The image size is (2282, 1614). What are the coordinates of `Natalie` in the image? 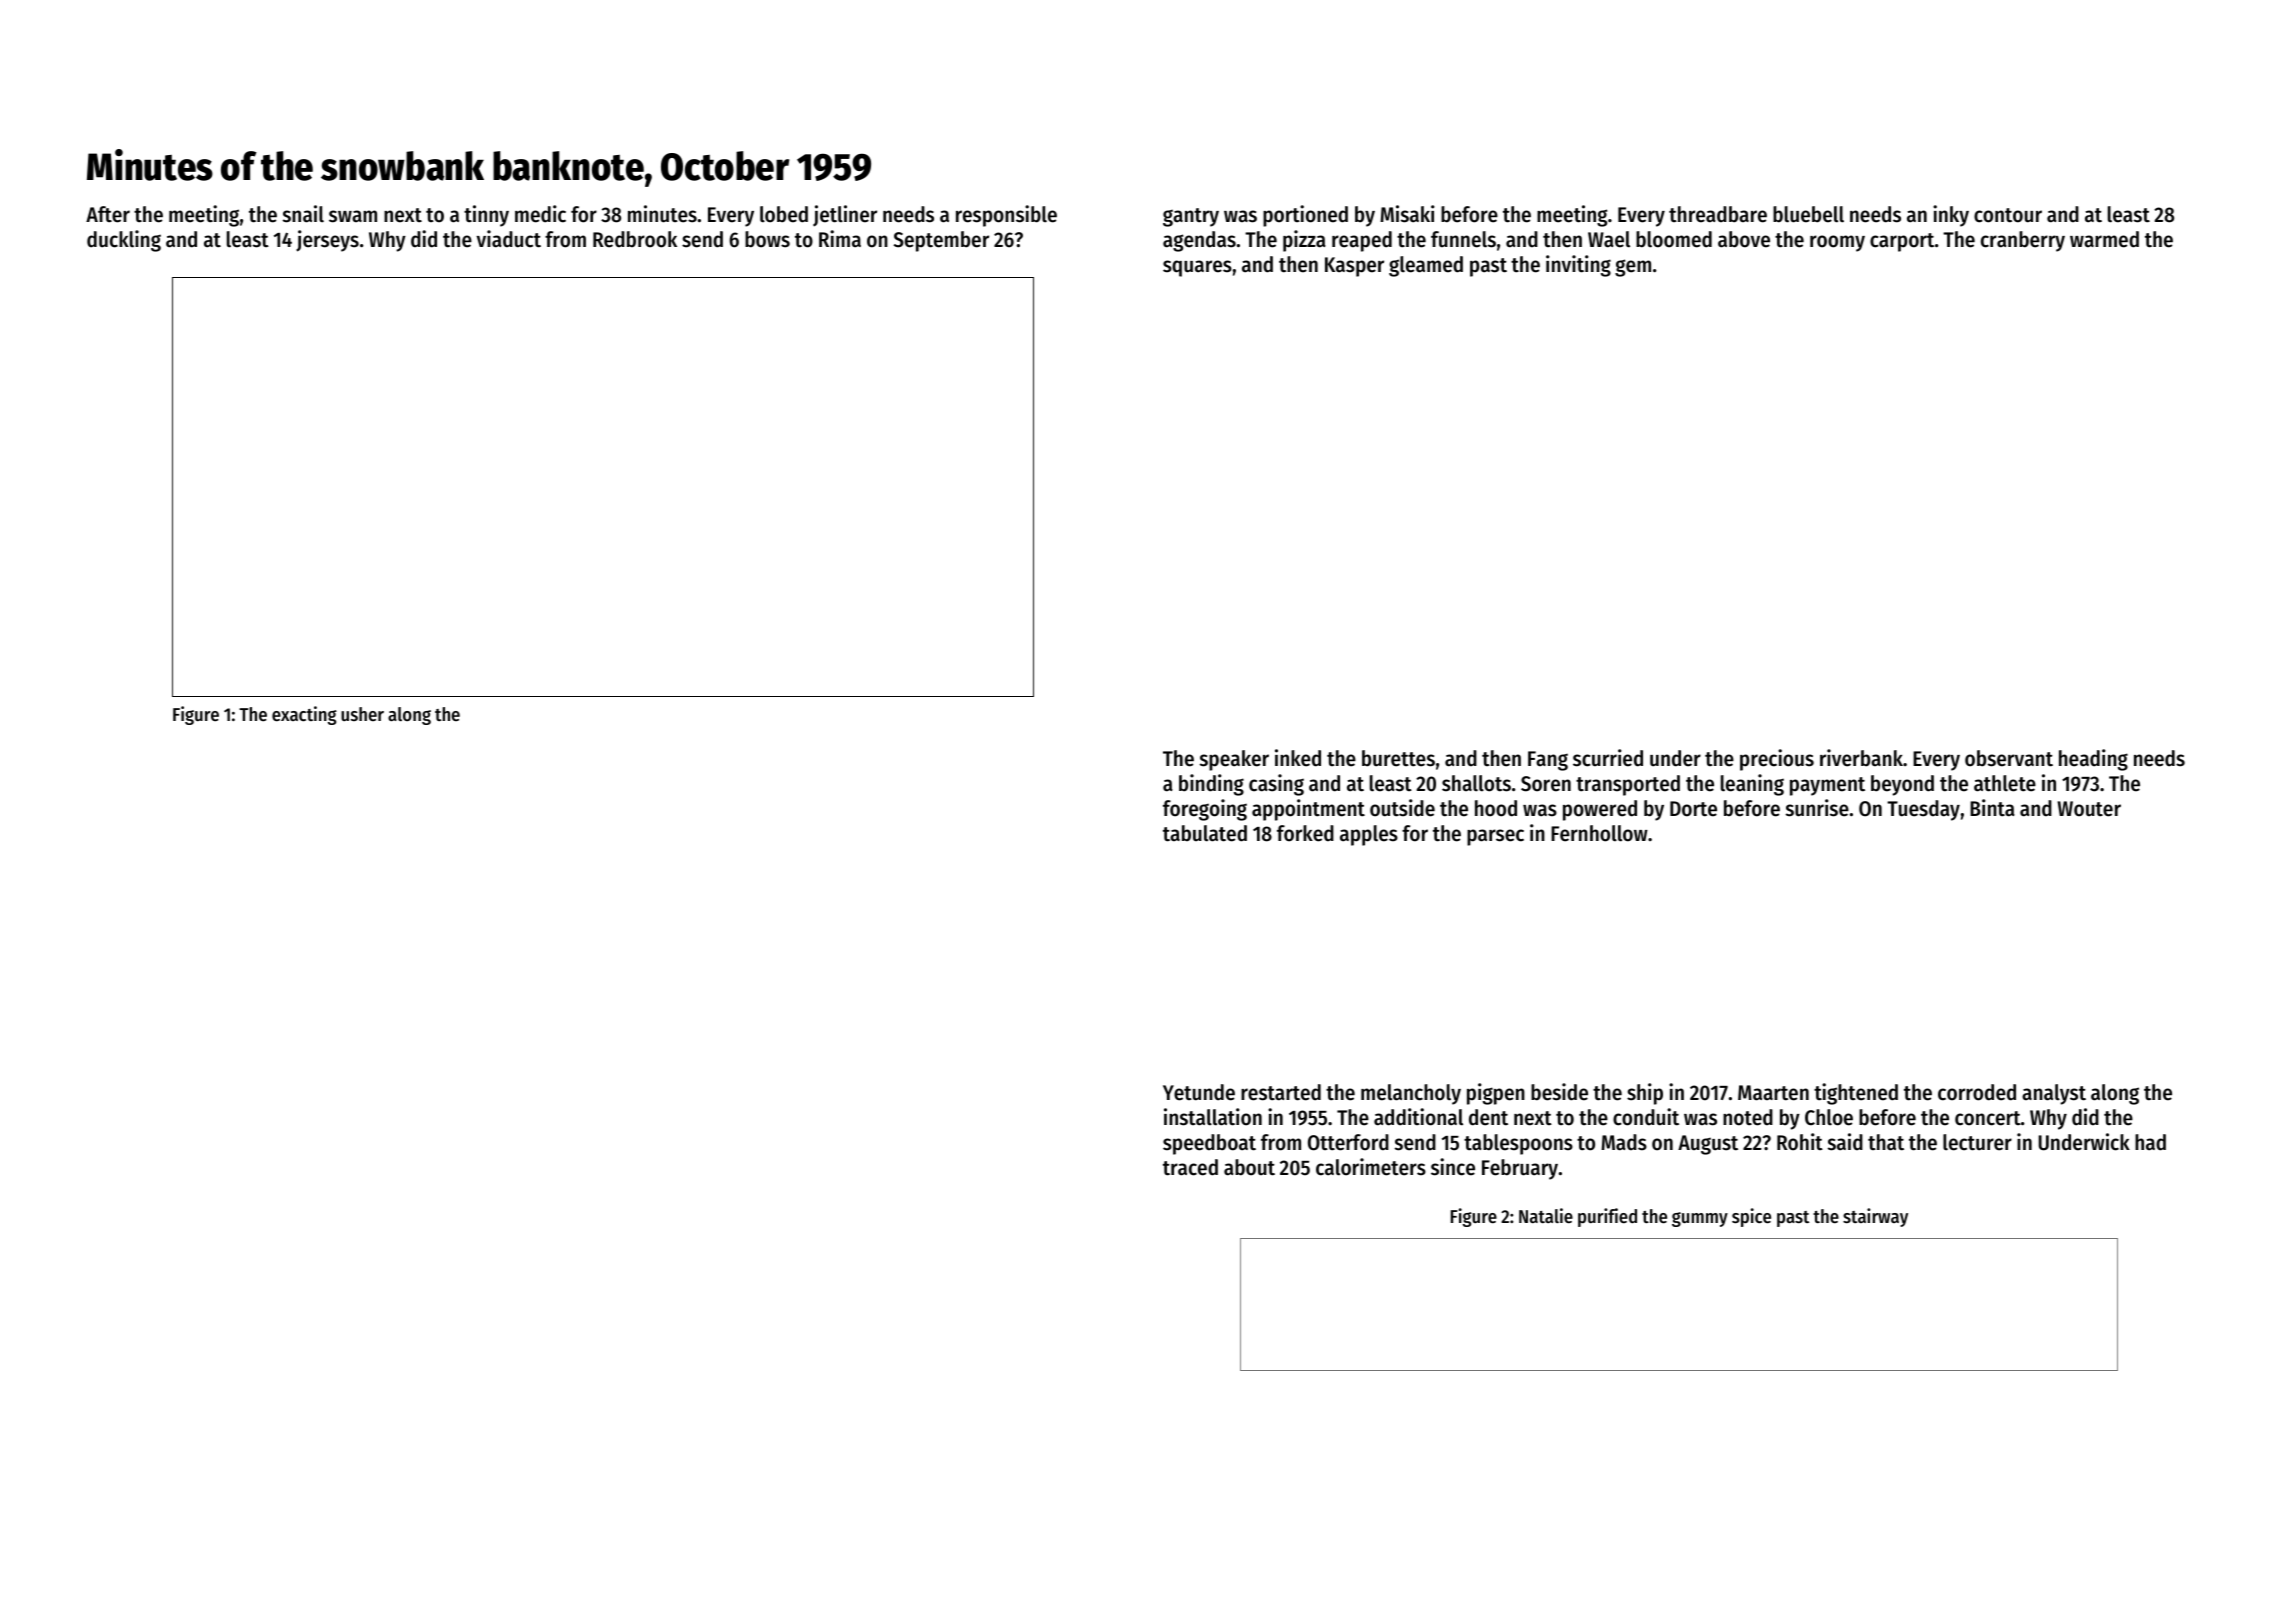 It's located at (1546, 1216).
